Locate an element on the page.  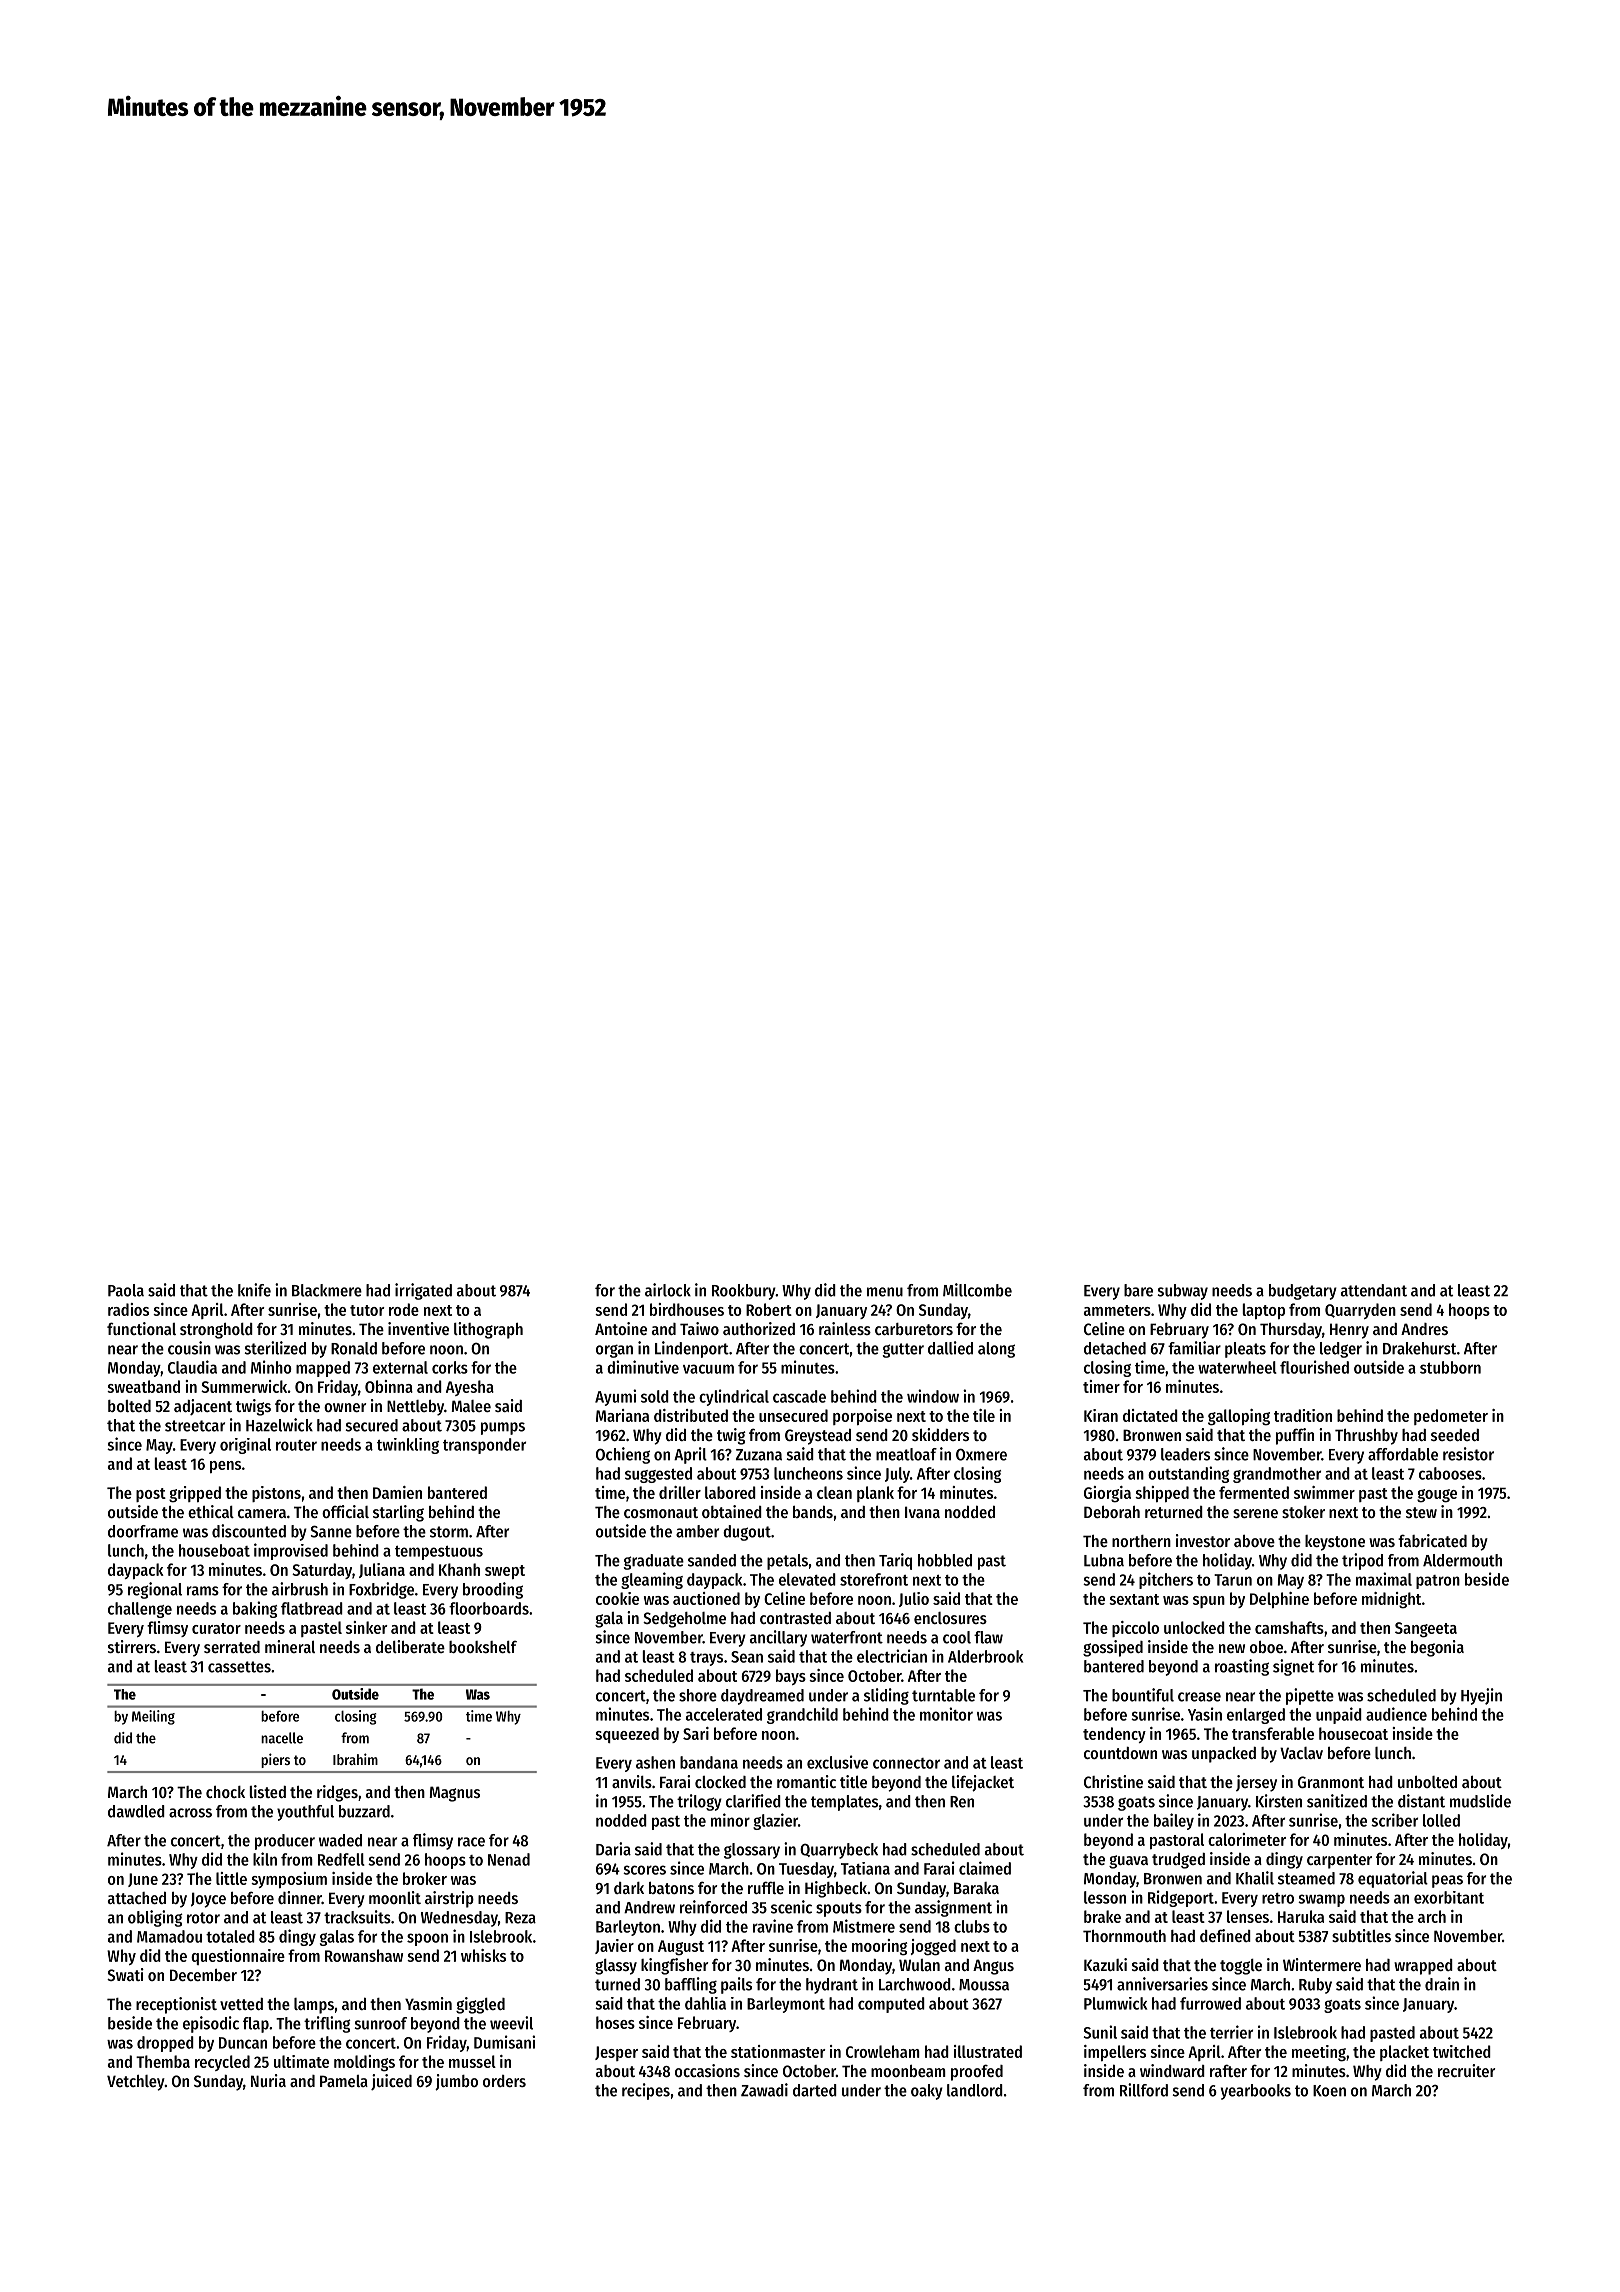
unpaid is located at coordinates (1339, 1715).
